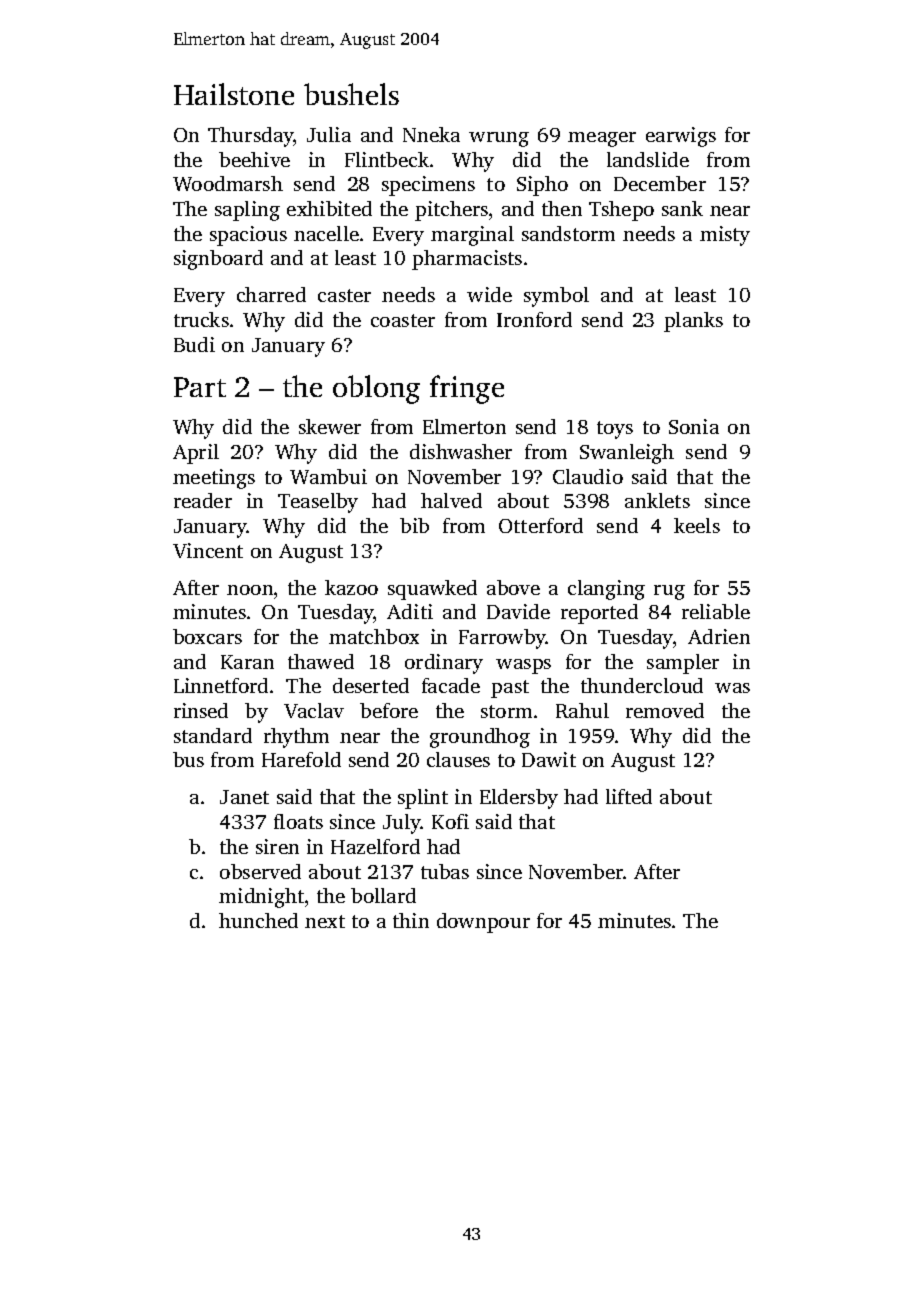  I want to click on clauses, so click(458, 759).
